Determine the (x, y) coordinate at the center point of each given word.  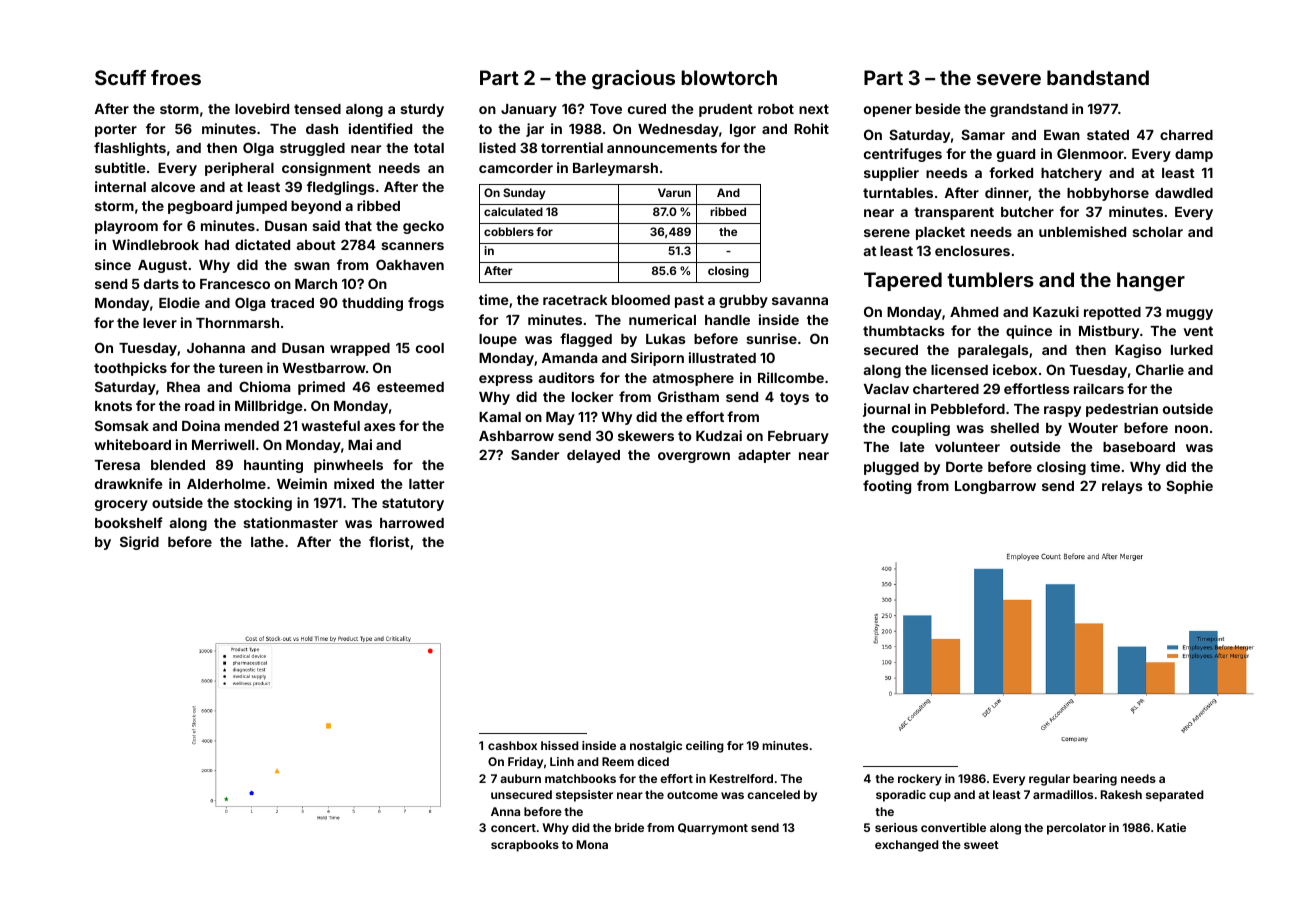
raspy (1062, 411)
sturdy (422, 110)
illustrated (722, 357)
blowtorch (729, 77)
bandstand (1098, 77)
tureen (241, 368)
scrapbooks (525, 846)
